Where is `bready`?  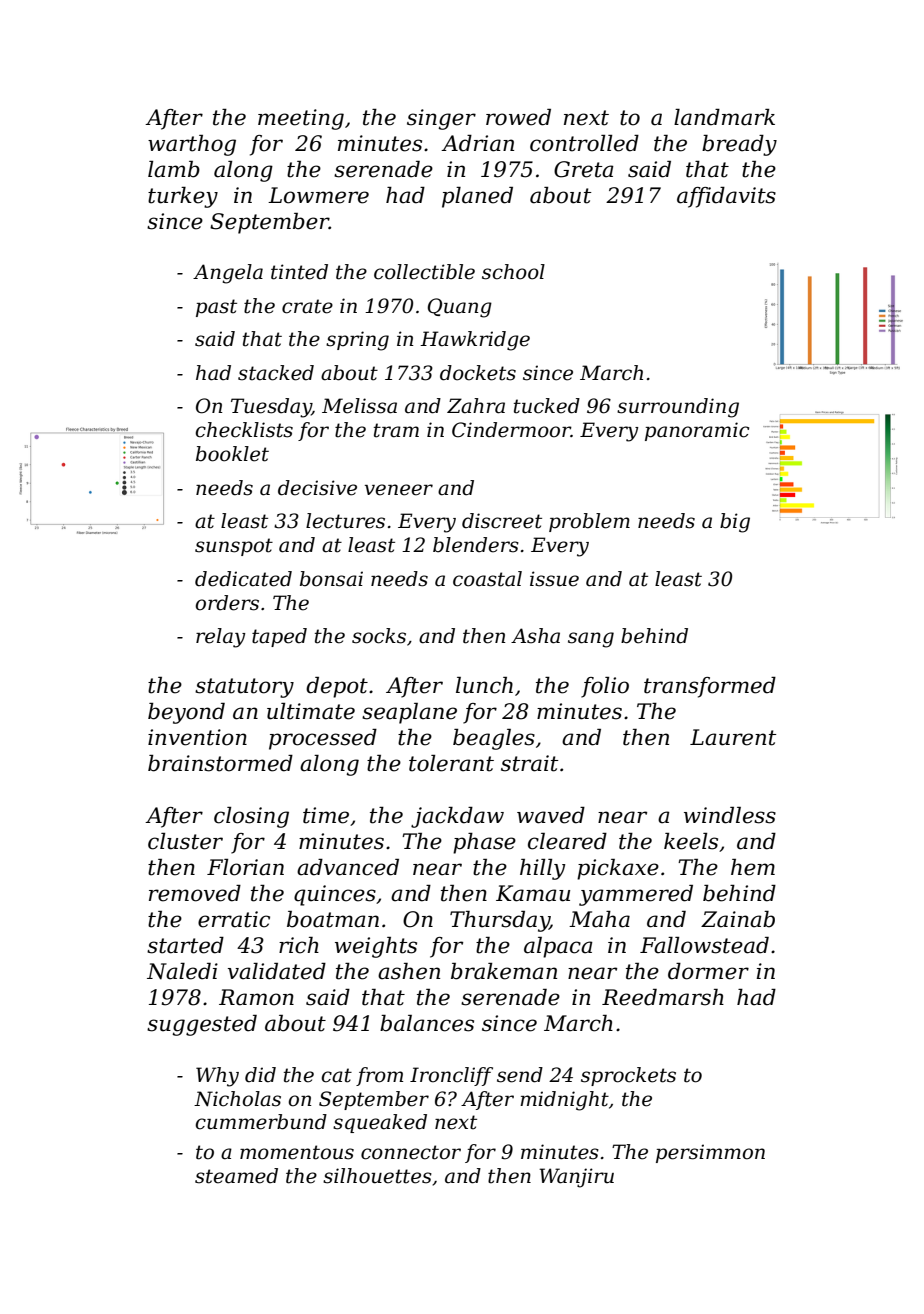
bready is located at coordinates (739, 145).
